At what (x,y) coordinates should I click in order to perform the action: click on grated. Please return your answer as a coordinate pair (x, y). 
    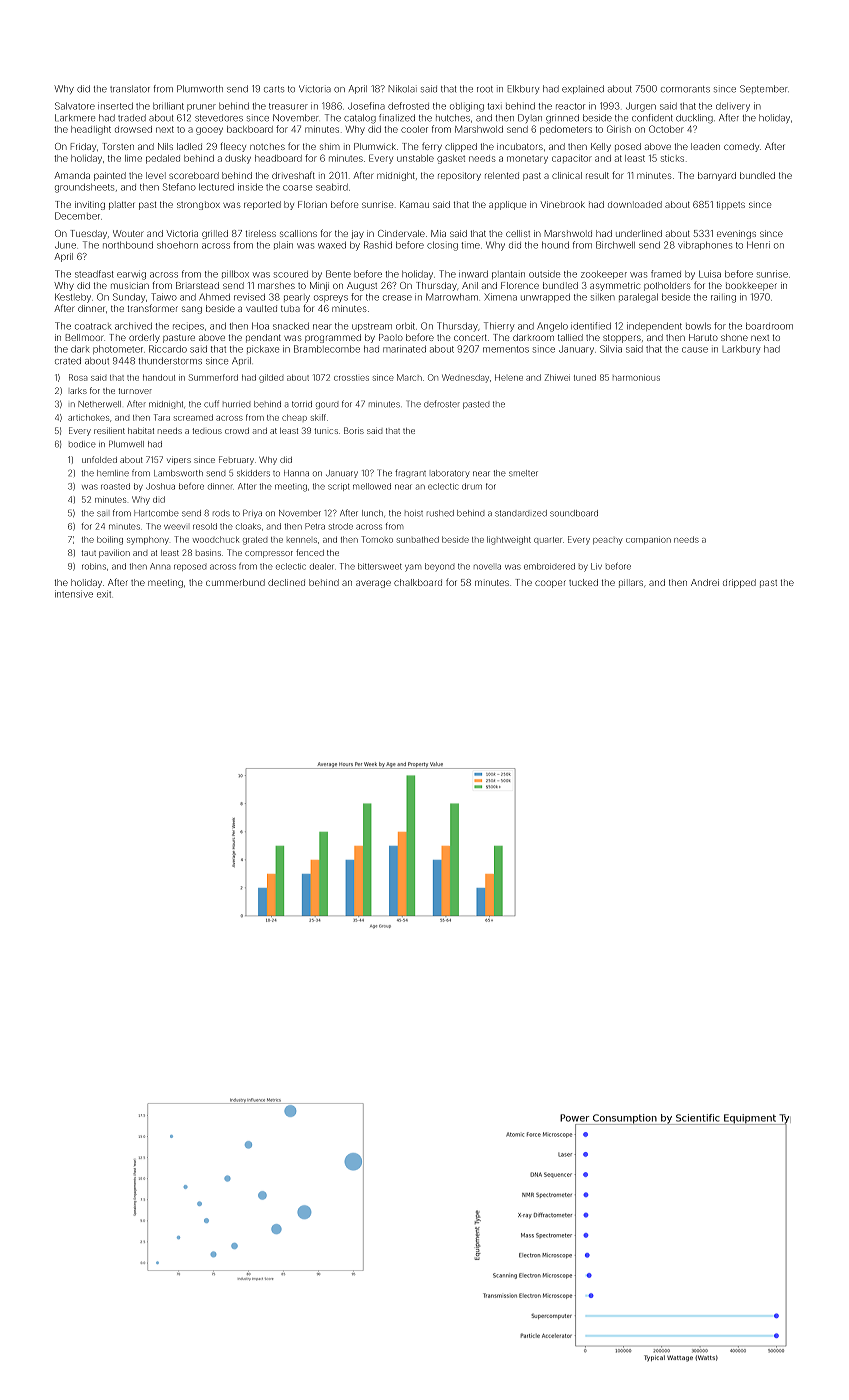
    Looking at the image, I should click on (255, 541).
